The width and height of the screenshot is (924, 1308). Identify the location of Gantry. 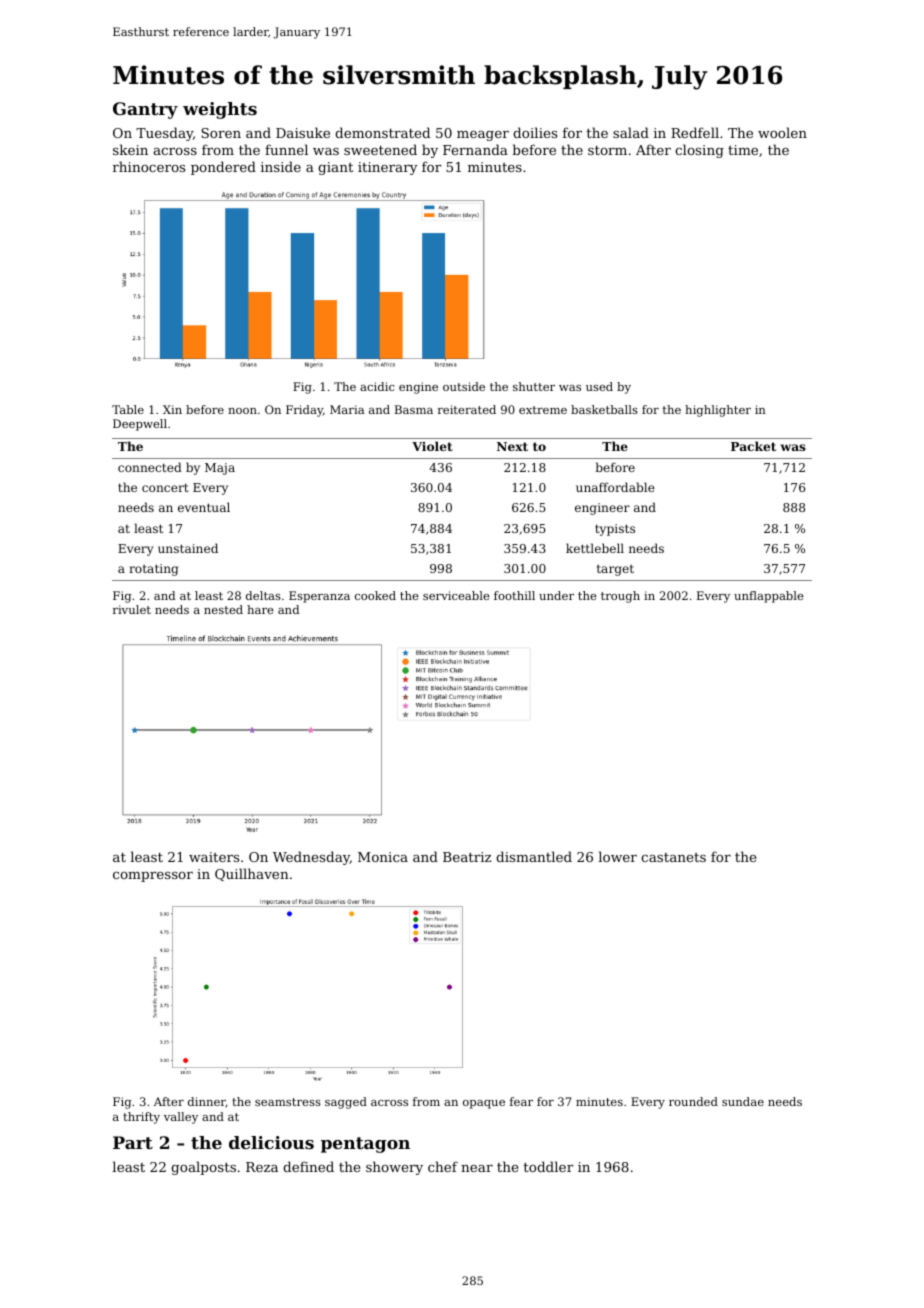
(145, 110).
